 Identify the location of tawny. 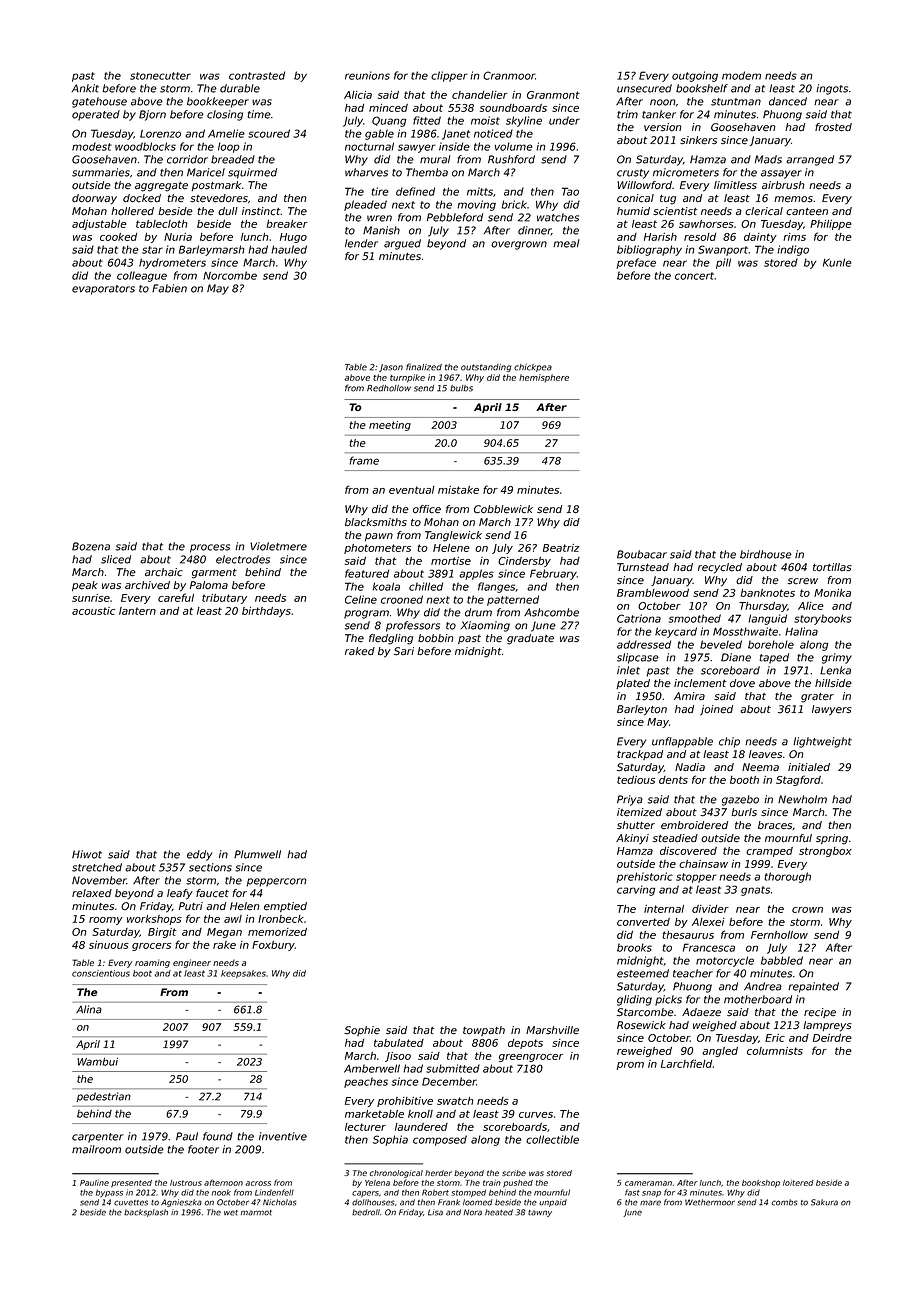
(540, 1213).
